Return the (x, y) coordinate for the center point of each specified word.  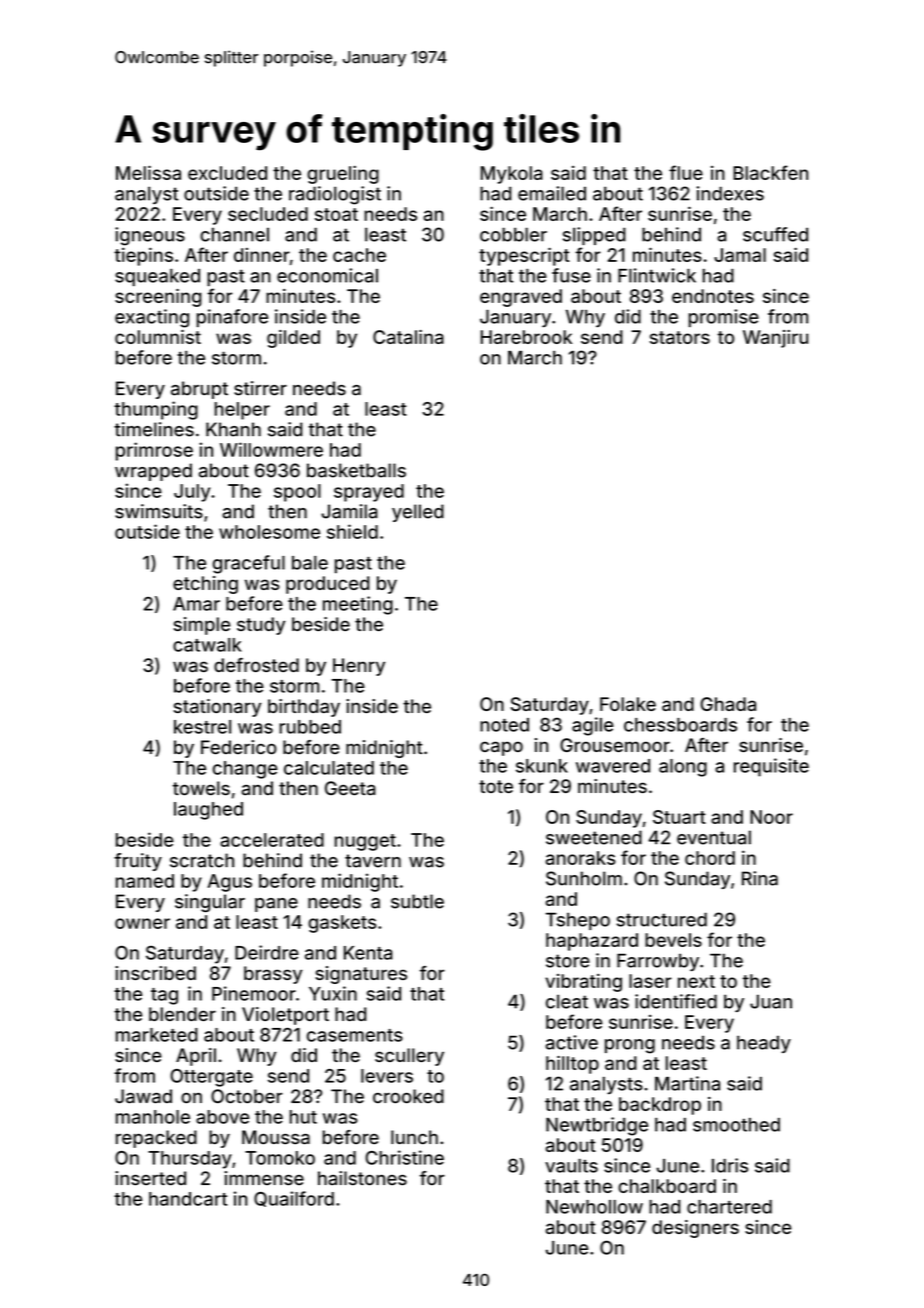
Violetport (285, 1016)
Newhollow (594, 1207)
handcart (188, 1199)
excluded (227, 173)
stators (680, 337)
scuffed (775, 234)
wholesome (269, 532)
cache (359, 255)
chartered (729, 1207)
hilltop (572, 1065)
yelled (418, 513)
